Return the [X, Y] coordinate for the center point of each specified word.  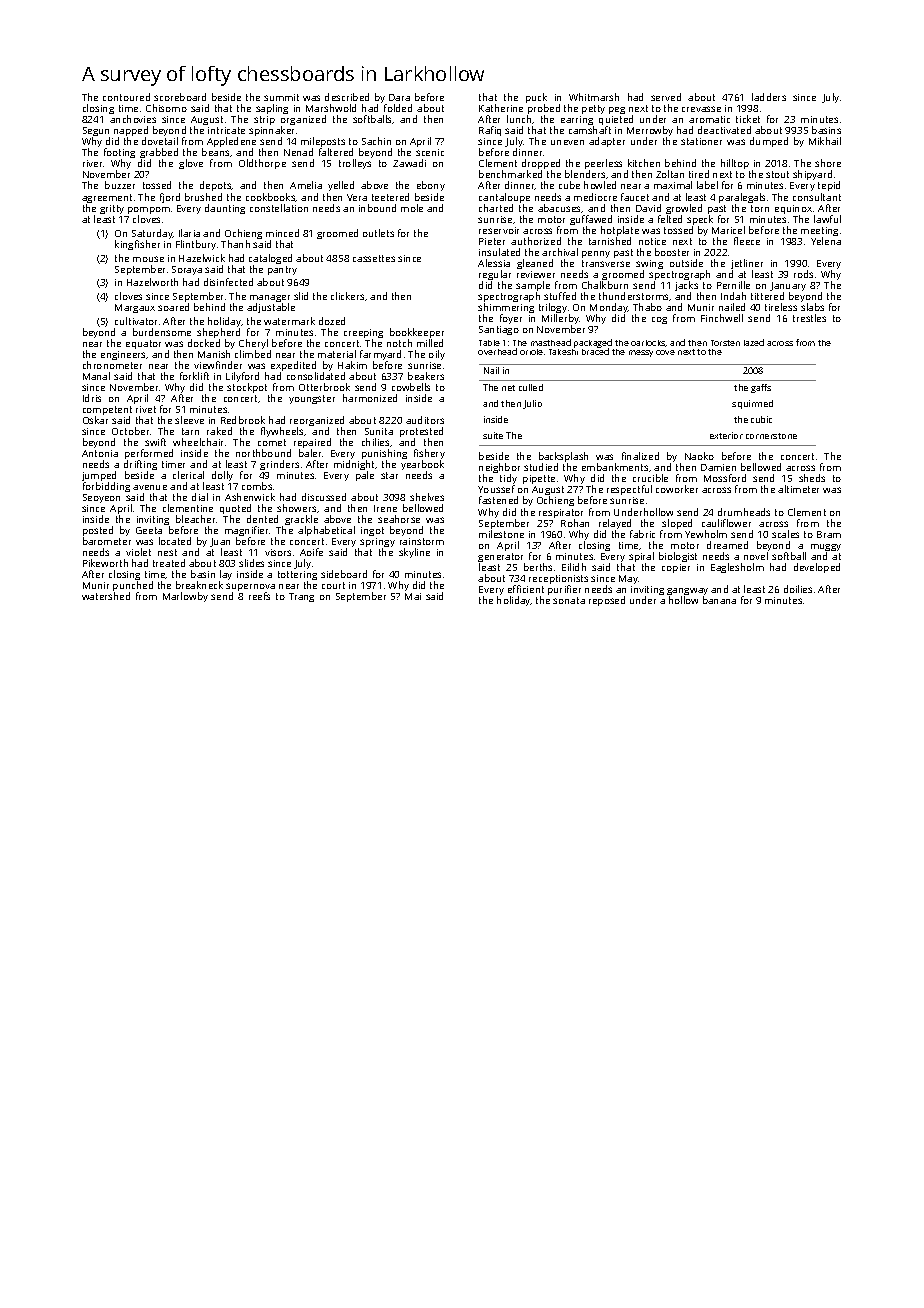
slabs [812, 307]
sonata [569, 600]
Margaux [135, 308]
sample [533, 286]
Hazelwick [202, 258]
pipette [539, 479]
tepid [829, 186]
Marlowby [185, 597]
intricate [226, 130]
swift [155, 442]
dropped [541, 165]
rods [803, 274]
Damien [718, 467]
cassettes [374, 258]
